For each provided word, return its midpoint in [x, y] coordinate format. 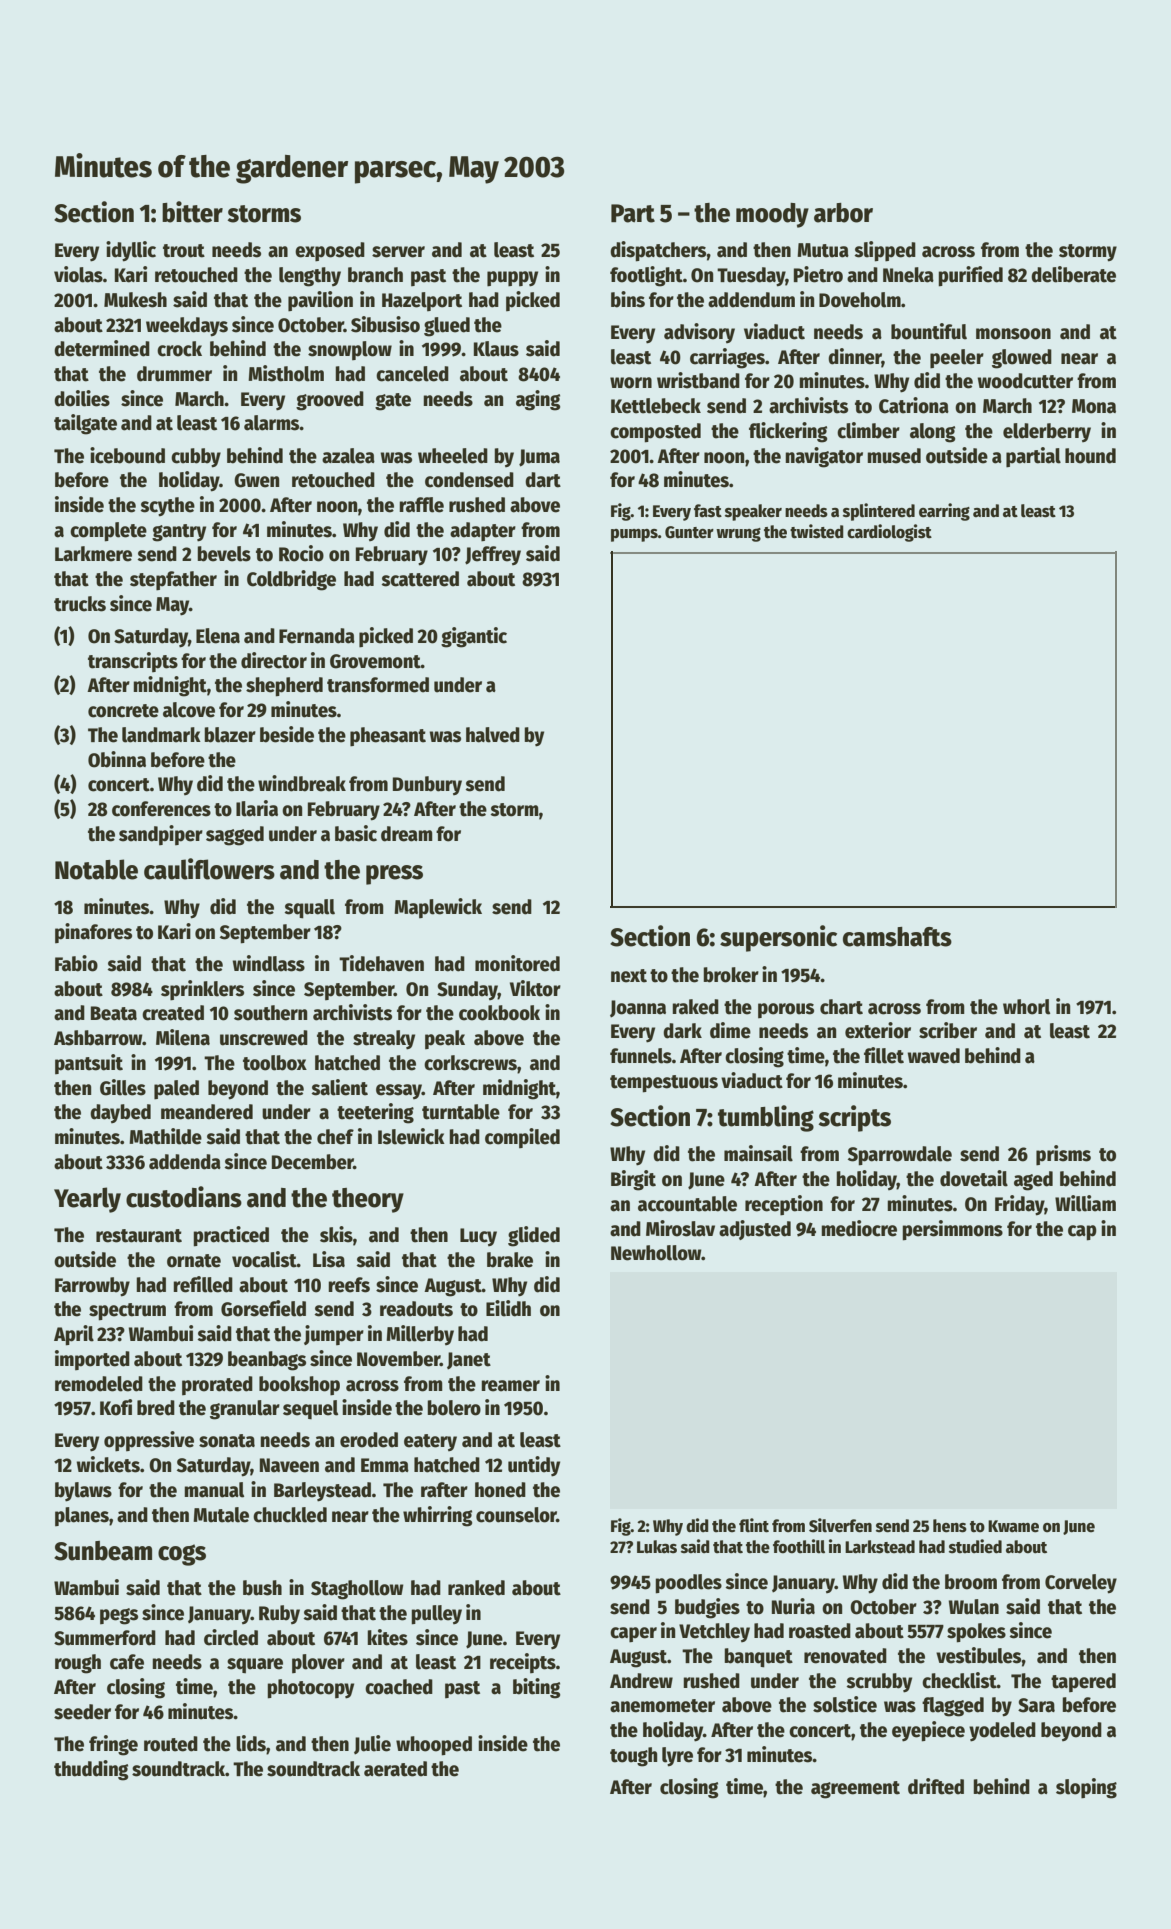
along [932, 433]
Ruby [279, 1614]
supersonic [778, 938]
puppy [512, 279]
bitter [192, 212]
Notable [96, 869]
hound [1090, 456]
